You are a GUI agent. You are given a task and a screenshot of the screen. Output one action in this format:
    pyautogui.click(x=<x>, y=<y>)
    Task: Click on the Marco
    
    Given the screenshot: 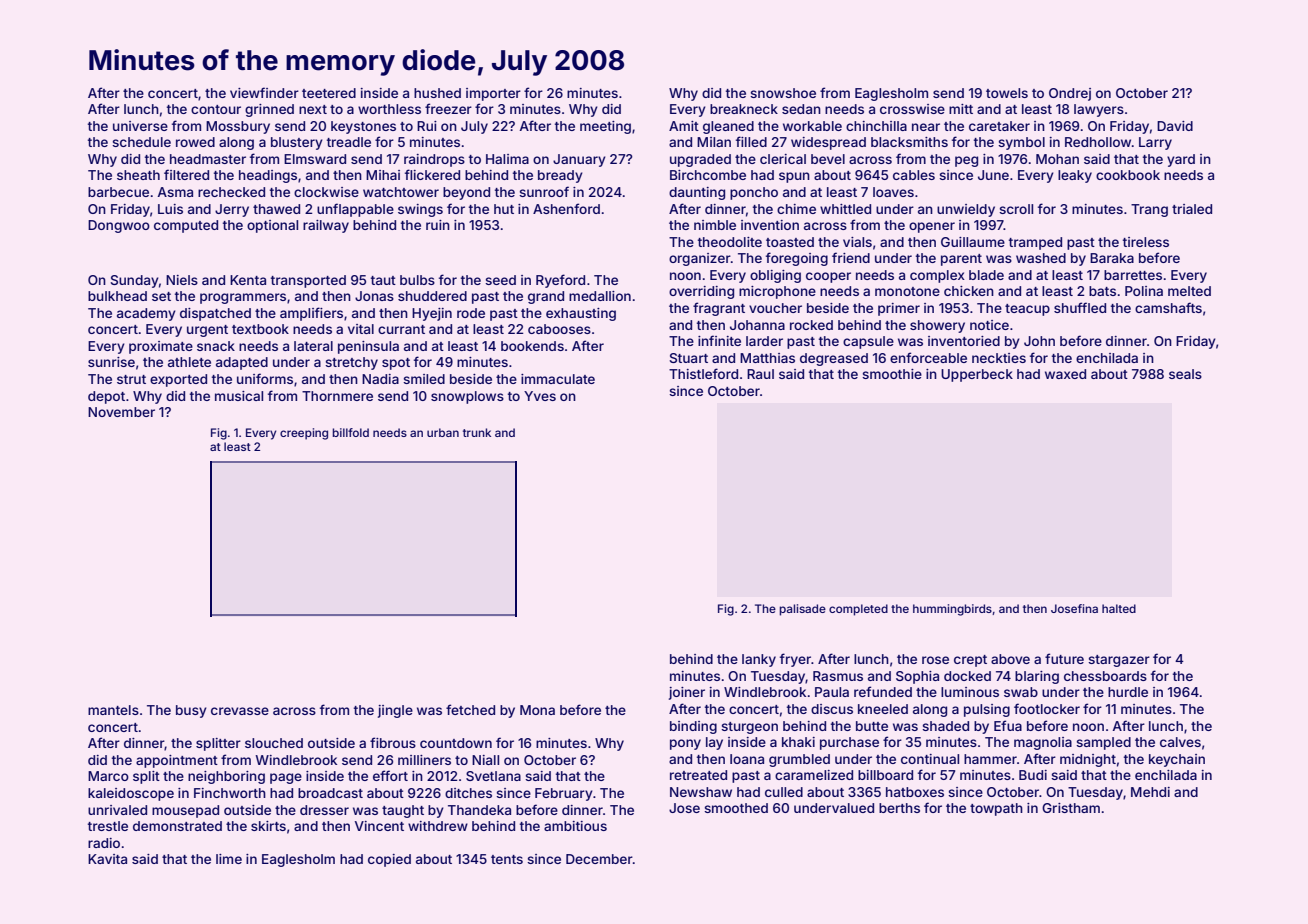 What is the action you would take?
    pyautogui.click(x=108, y=776)
